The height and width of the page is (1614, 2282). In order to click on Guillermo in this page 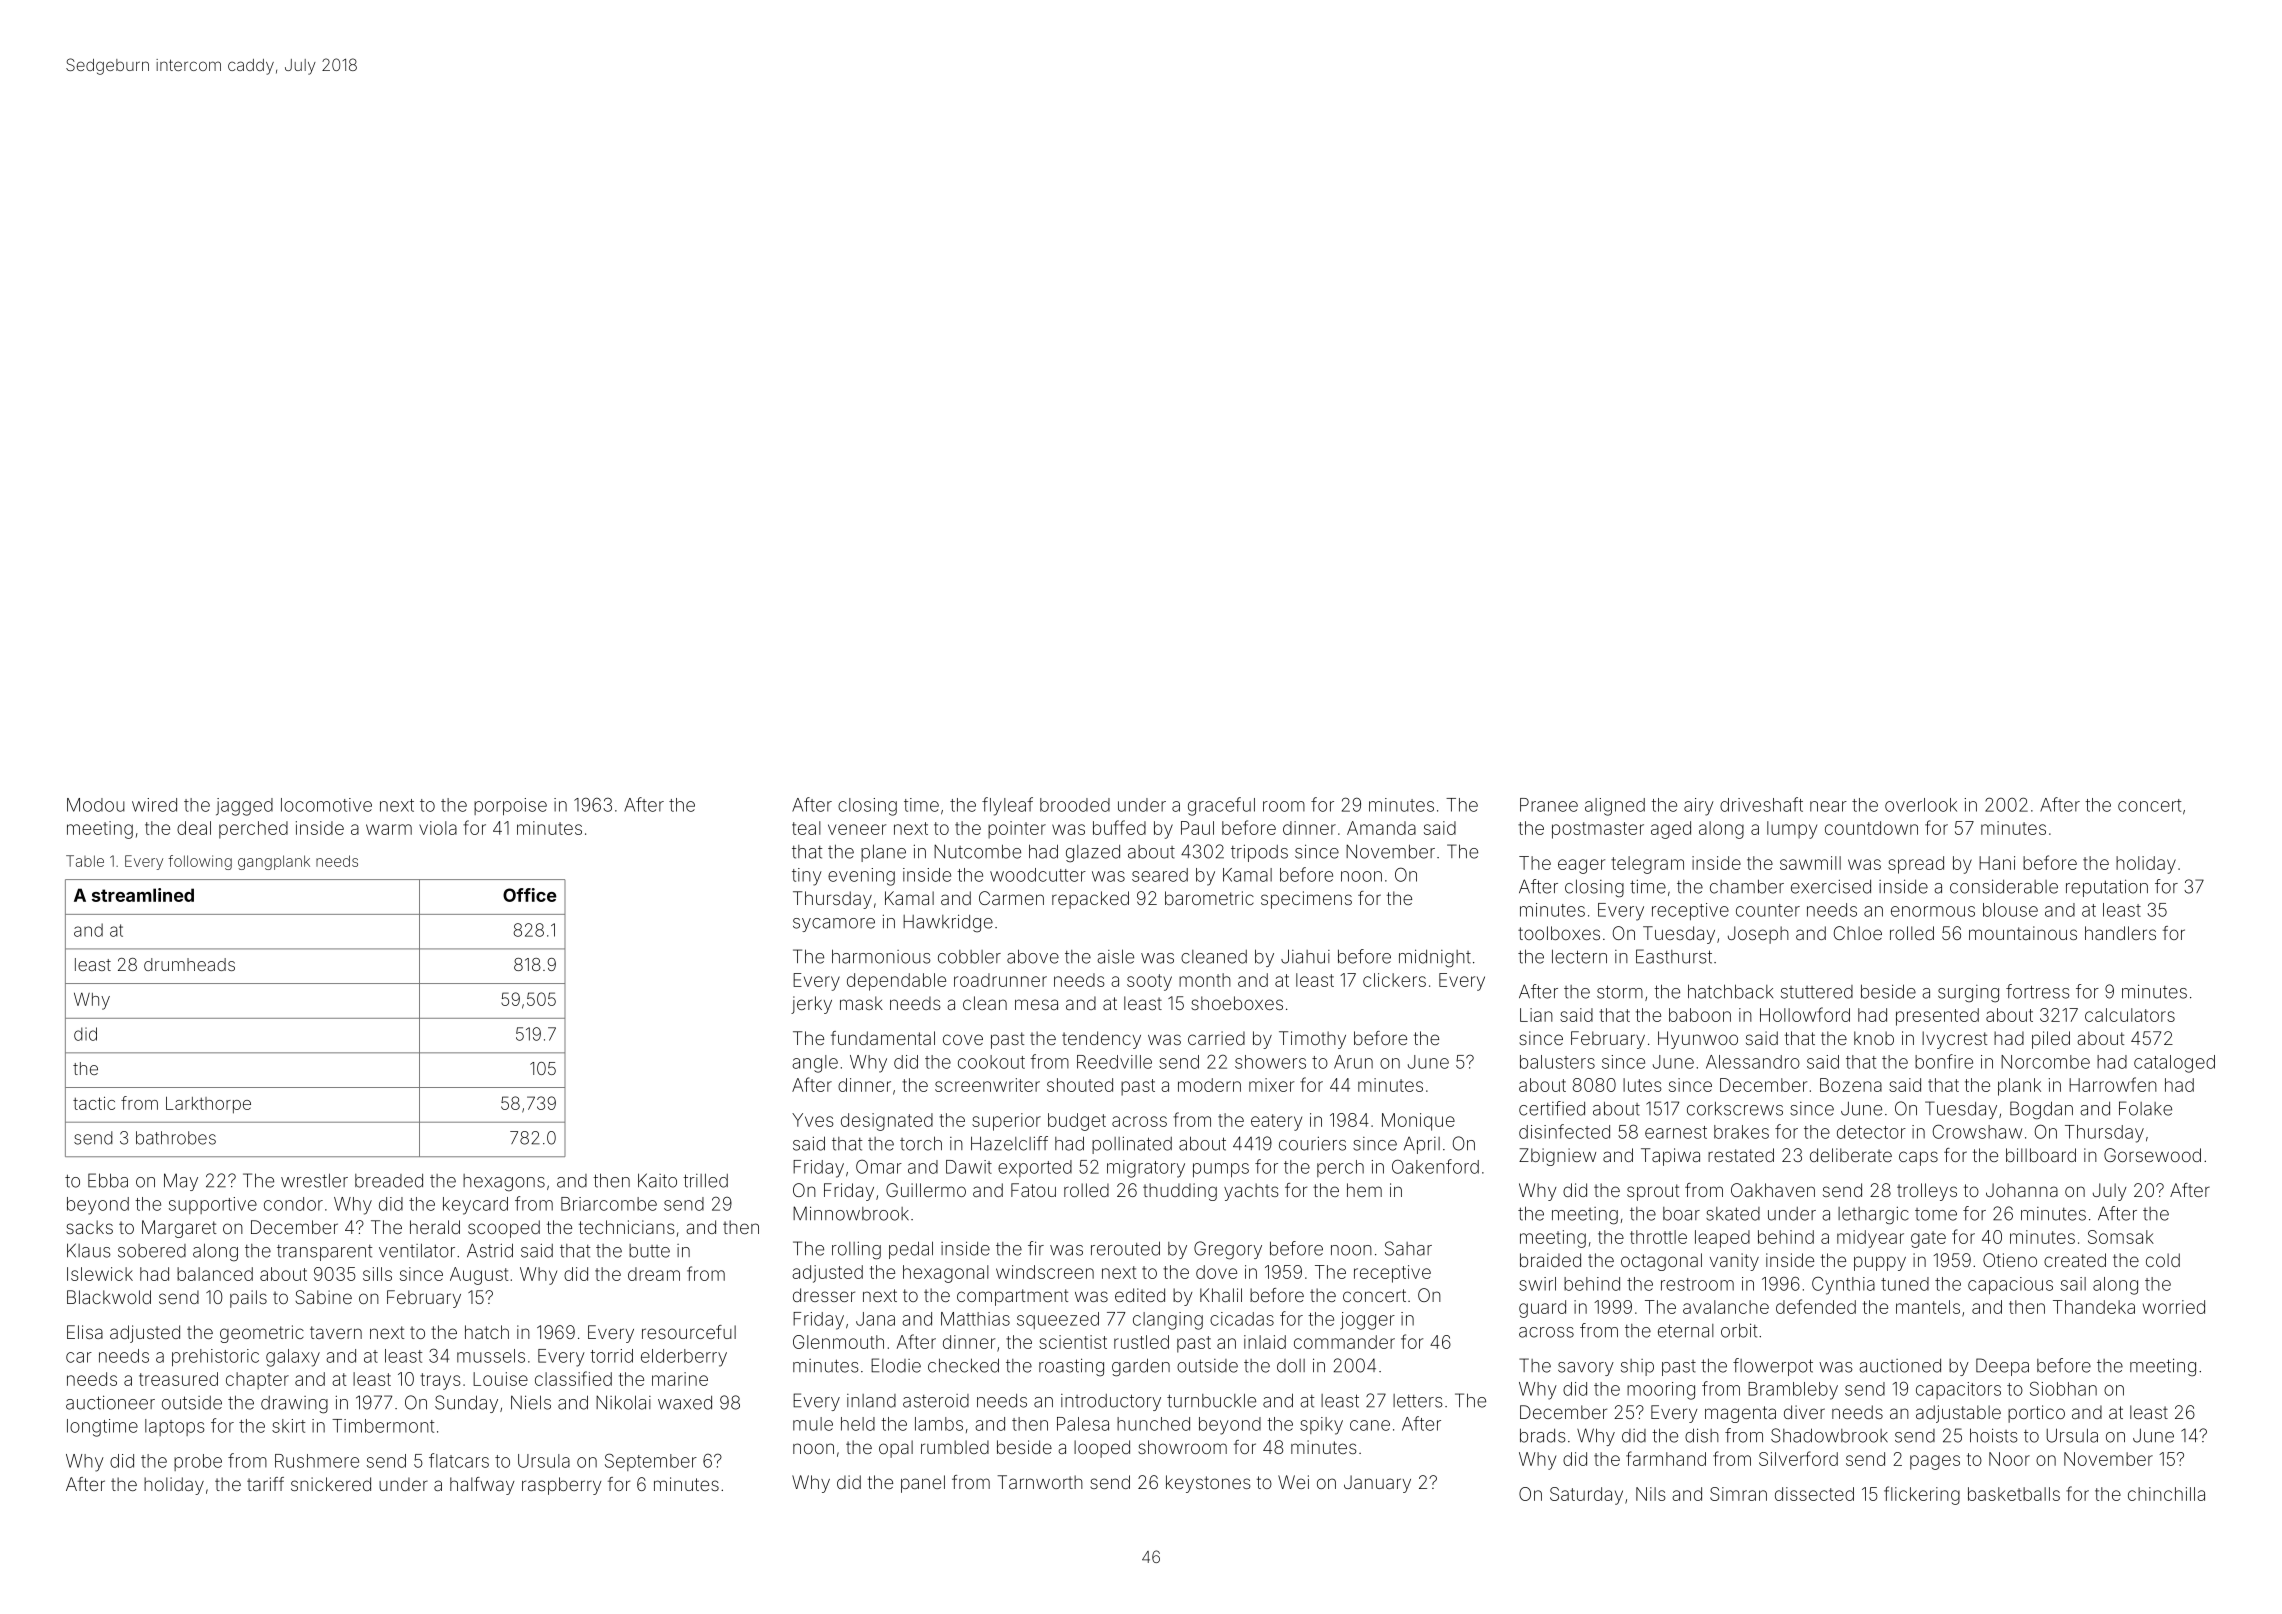, I will do `click(926, 1190)`.
